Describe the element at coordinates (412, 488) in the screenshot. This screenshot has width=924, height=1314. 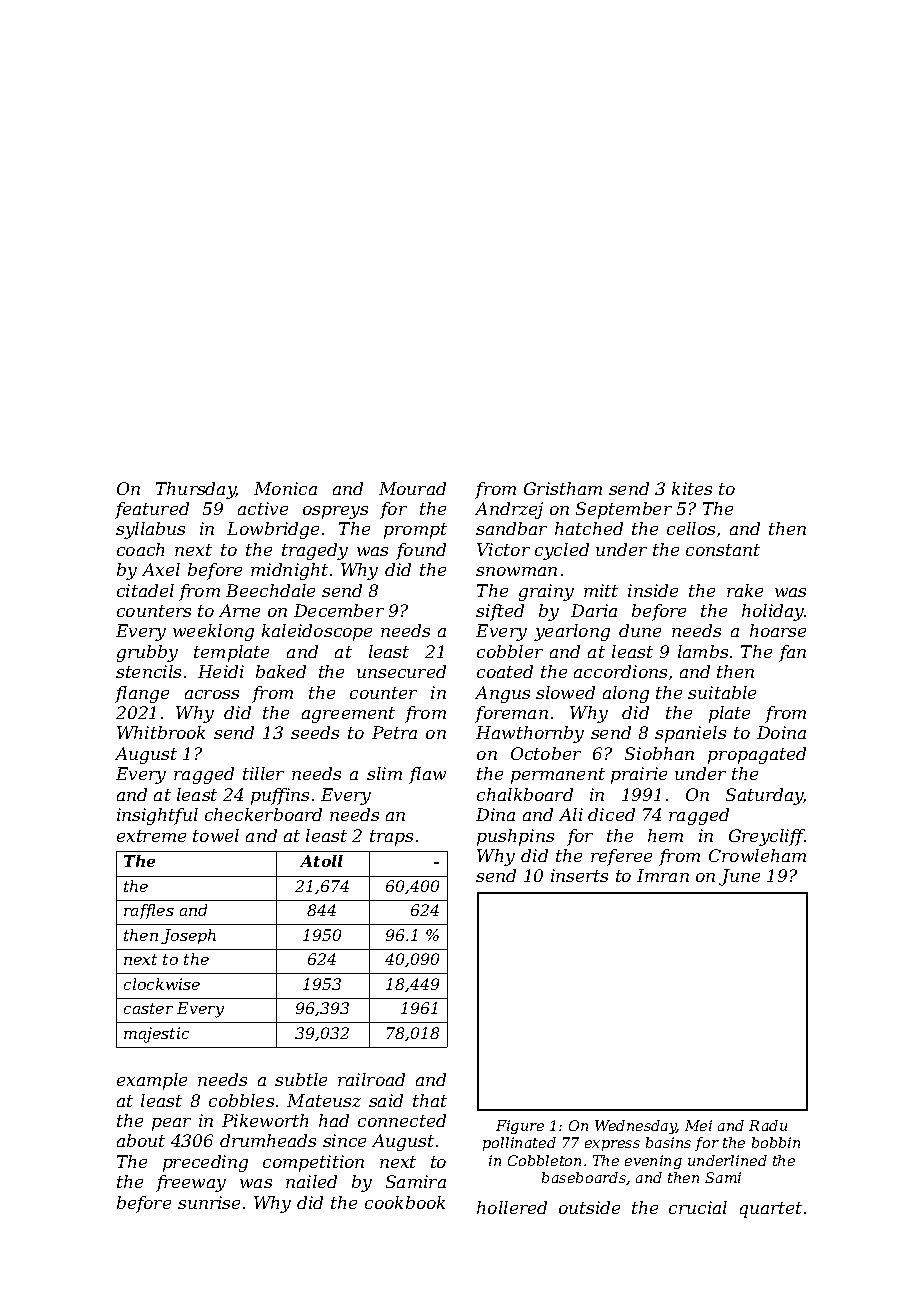
I see `Mourad` at that location.
